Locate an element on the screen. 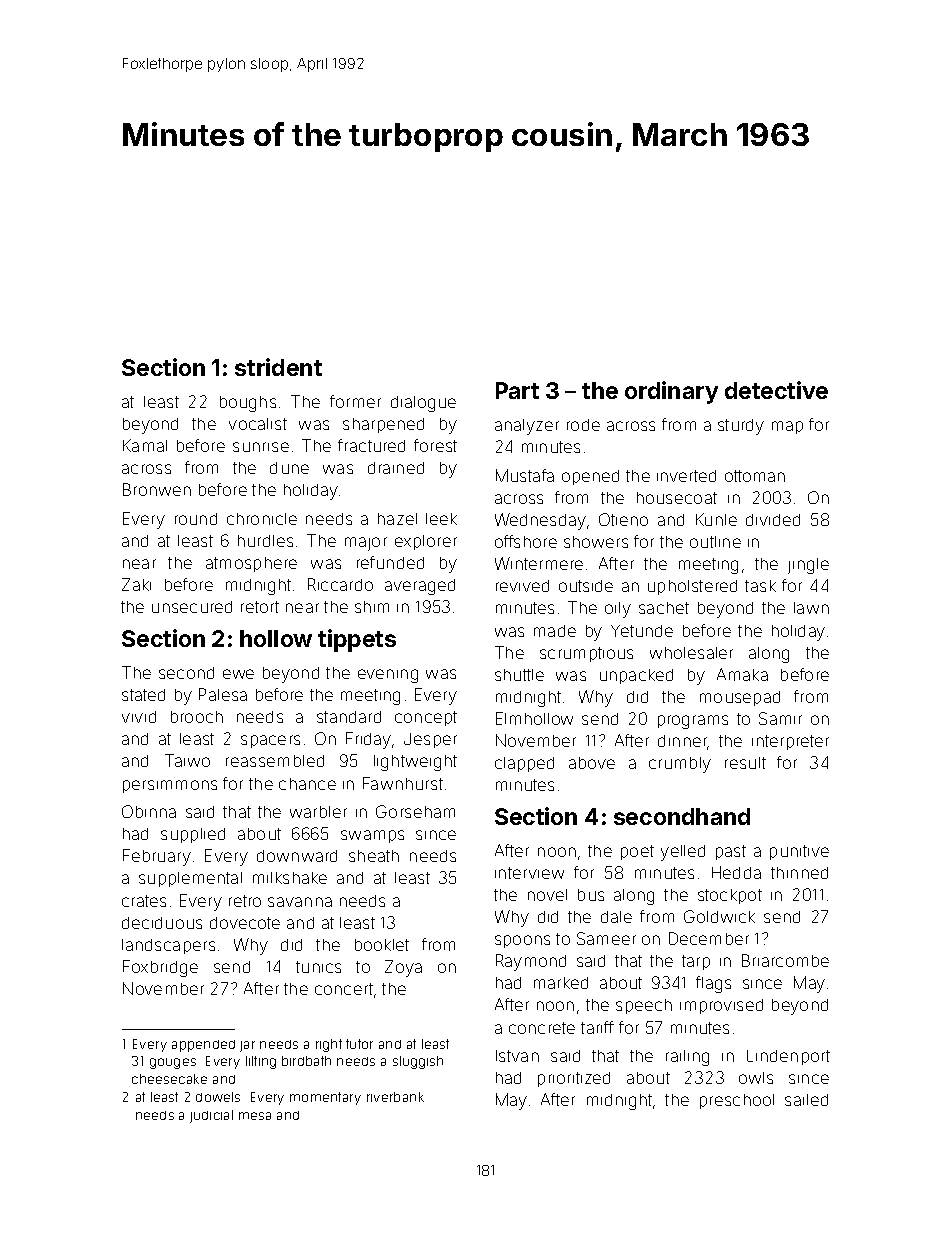 This screenshot has width=952, height=1233. dale is located at coordinates (616, 917).
